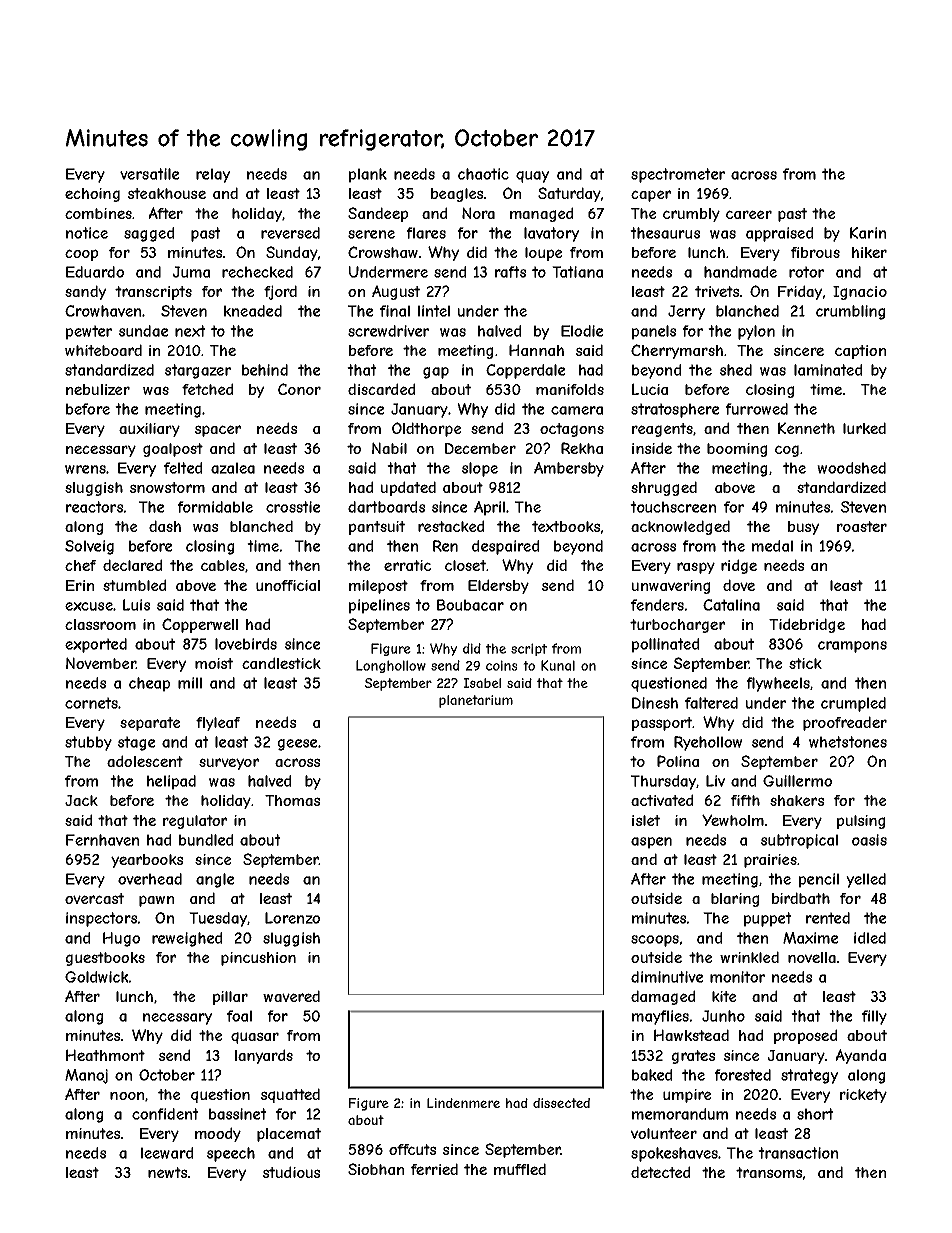  Describe the element at coordinates (520, 1169) in the screenshot. I see `muffled` at that location.
